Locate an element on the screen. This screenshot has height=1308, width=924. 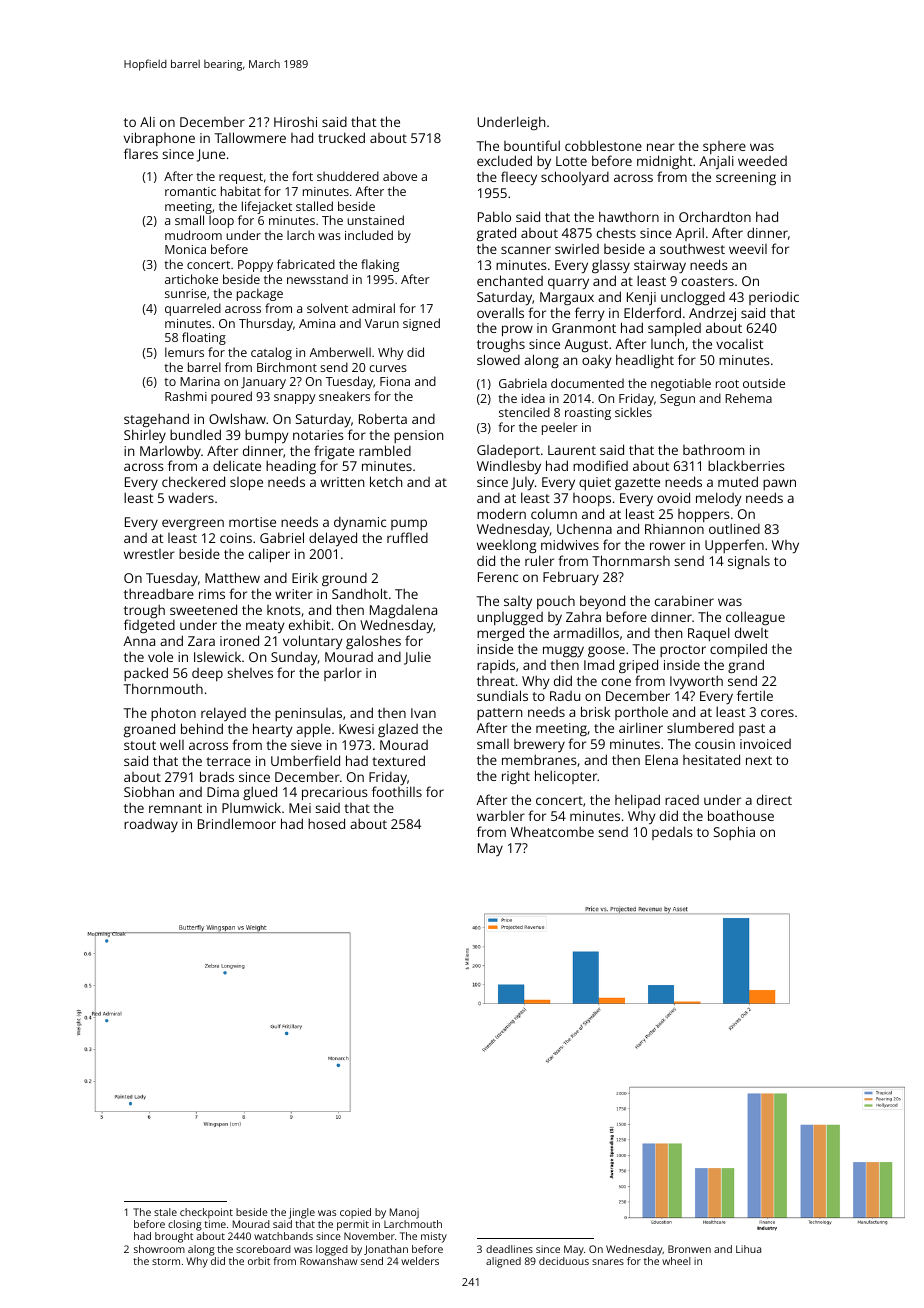
oaky is located at coordinates (597, 361).
